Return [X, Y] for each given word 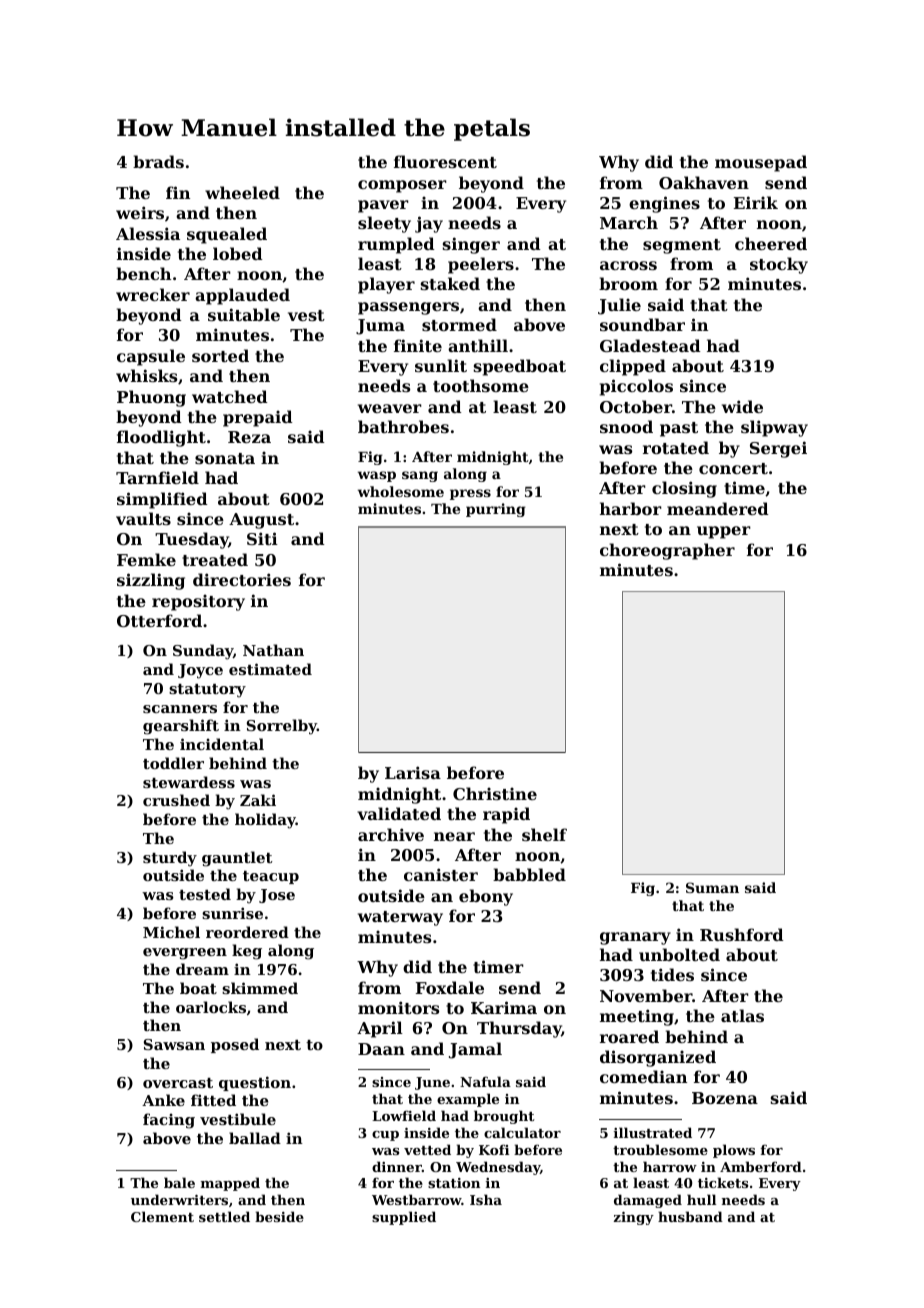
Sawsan [174, 1044]
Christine [495, 793]
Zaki [258, 800]
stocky [779, 265]
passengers [408, 308]
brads [158, 161]
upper [724, 532]
